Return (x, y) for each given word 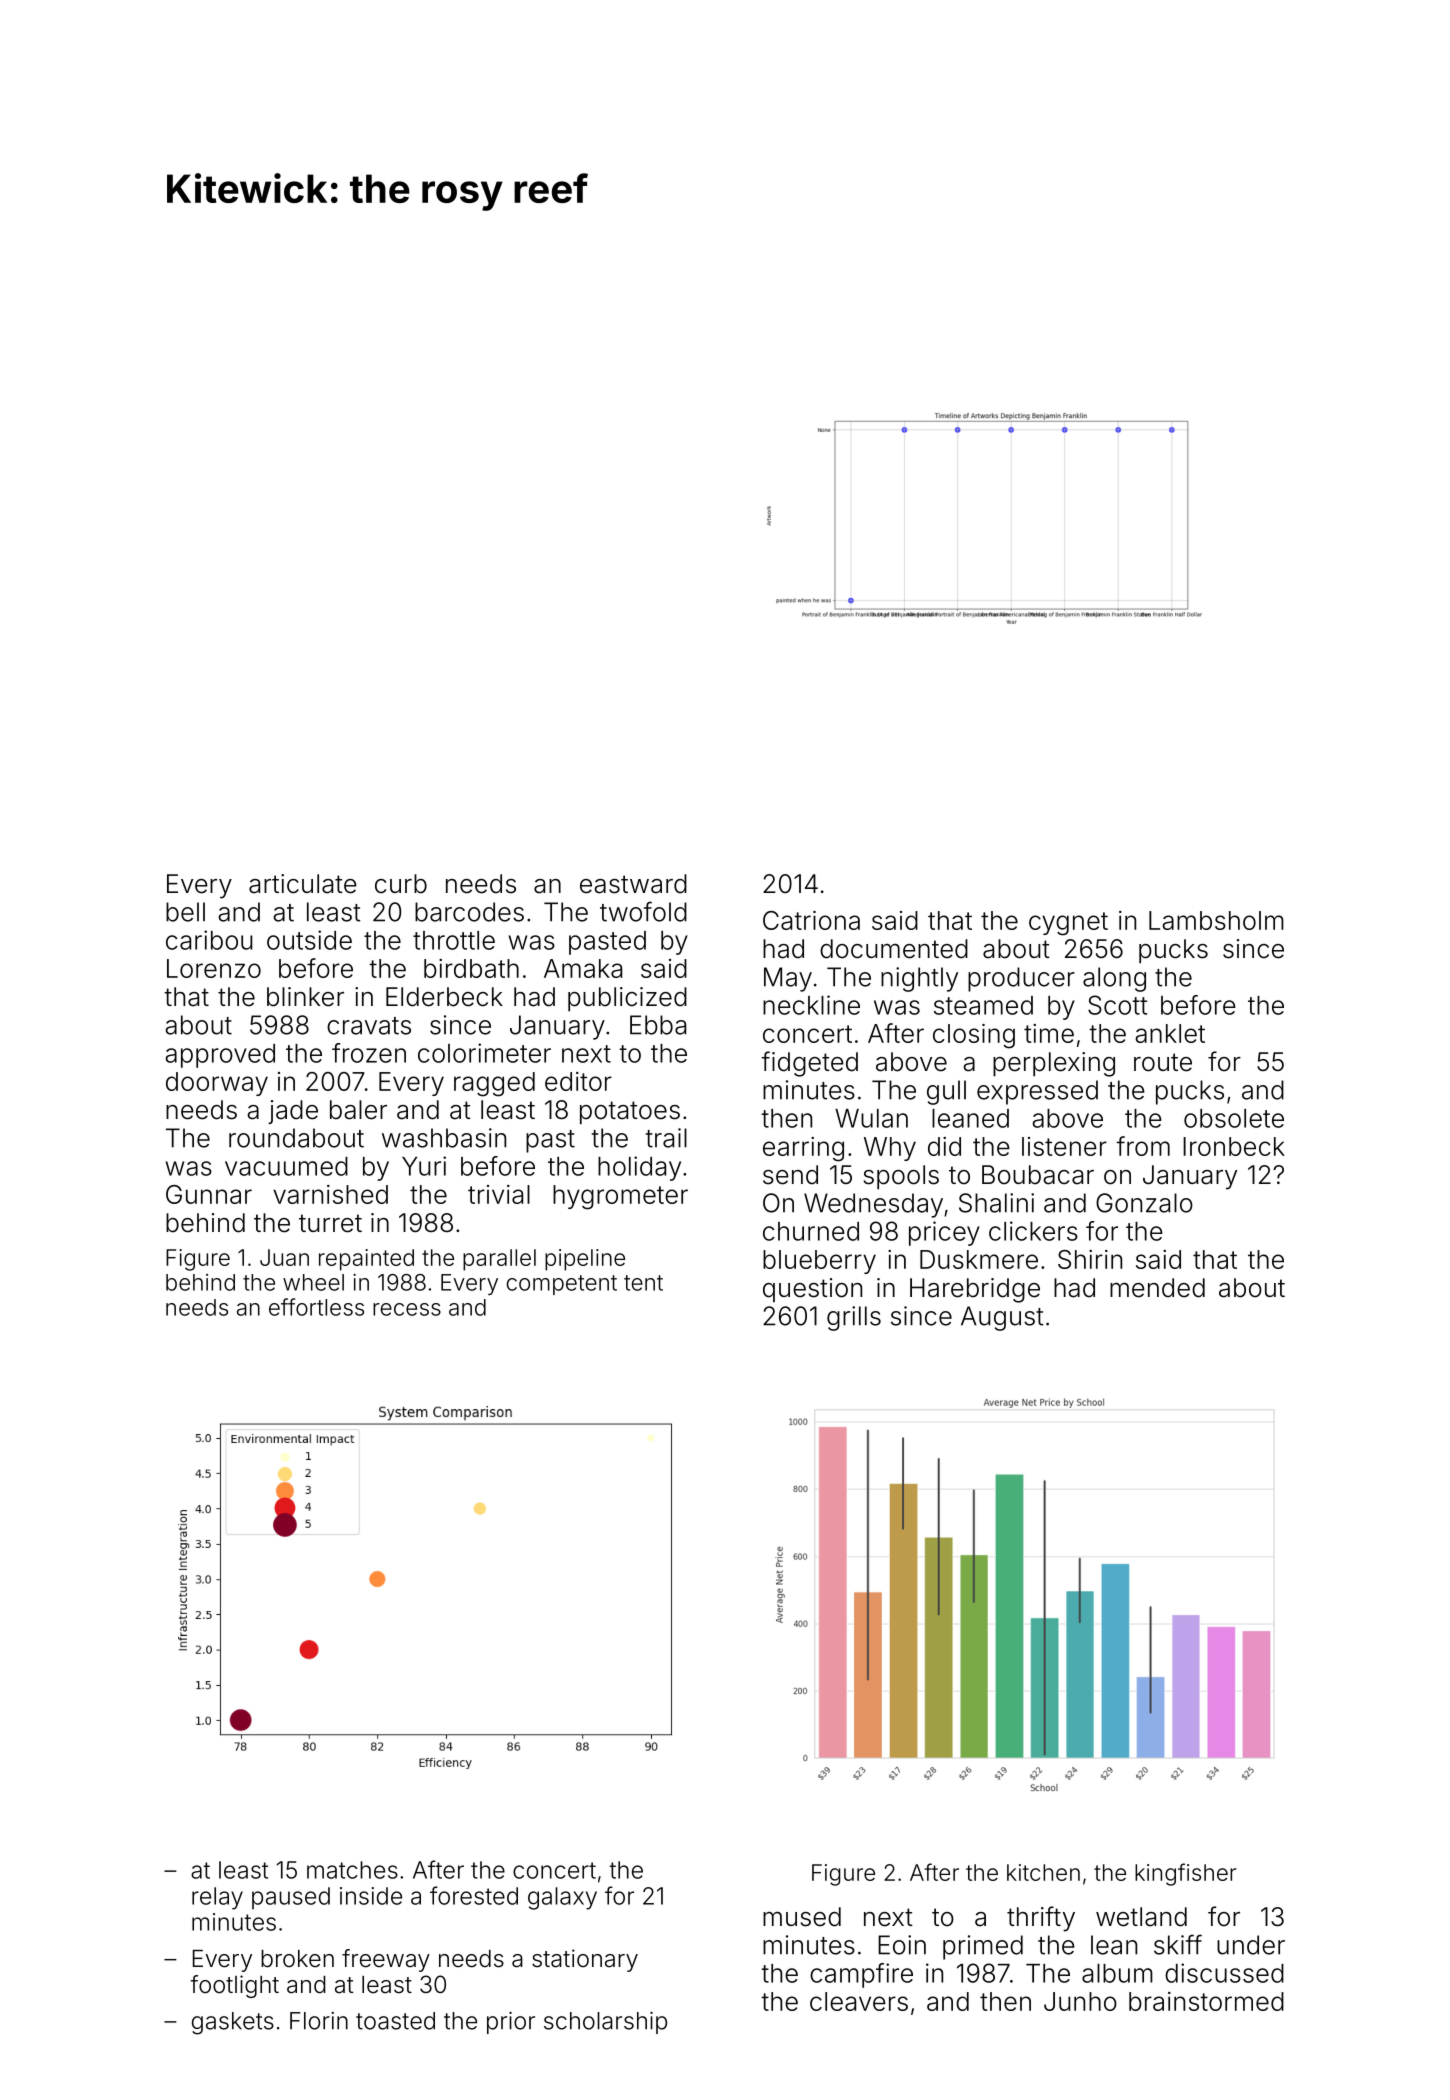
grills (854, 1318)
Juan (284, 1257)
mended (1157, 1288)
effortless (316, 1307)
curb (401, 884)
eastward (633, 884)
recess (407, 1309)
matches (352, 1870)
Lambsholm (1216, 920)
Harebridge (975, 1290)
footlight (234, 1986)
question (812, 1290)
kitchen (1043, 1872)
